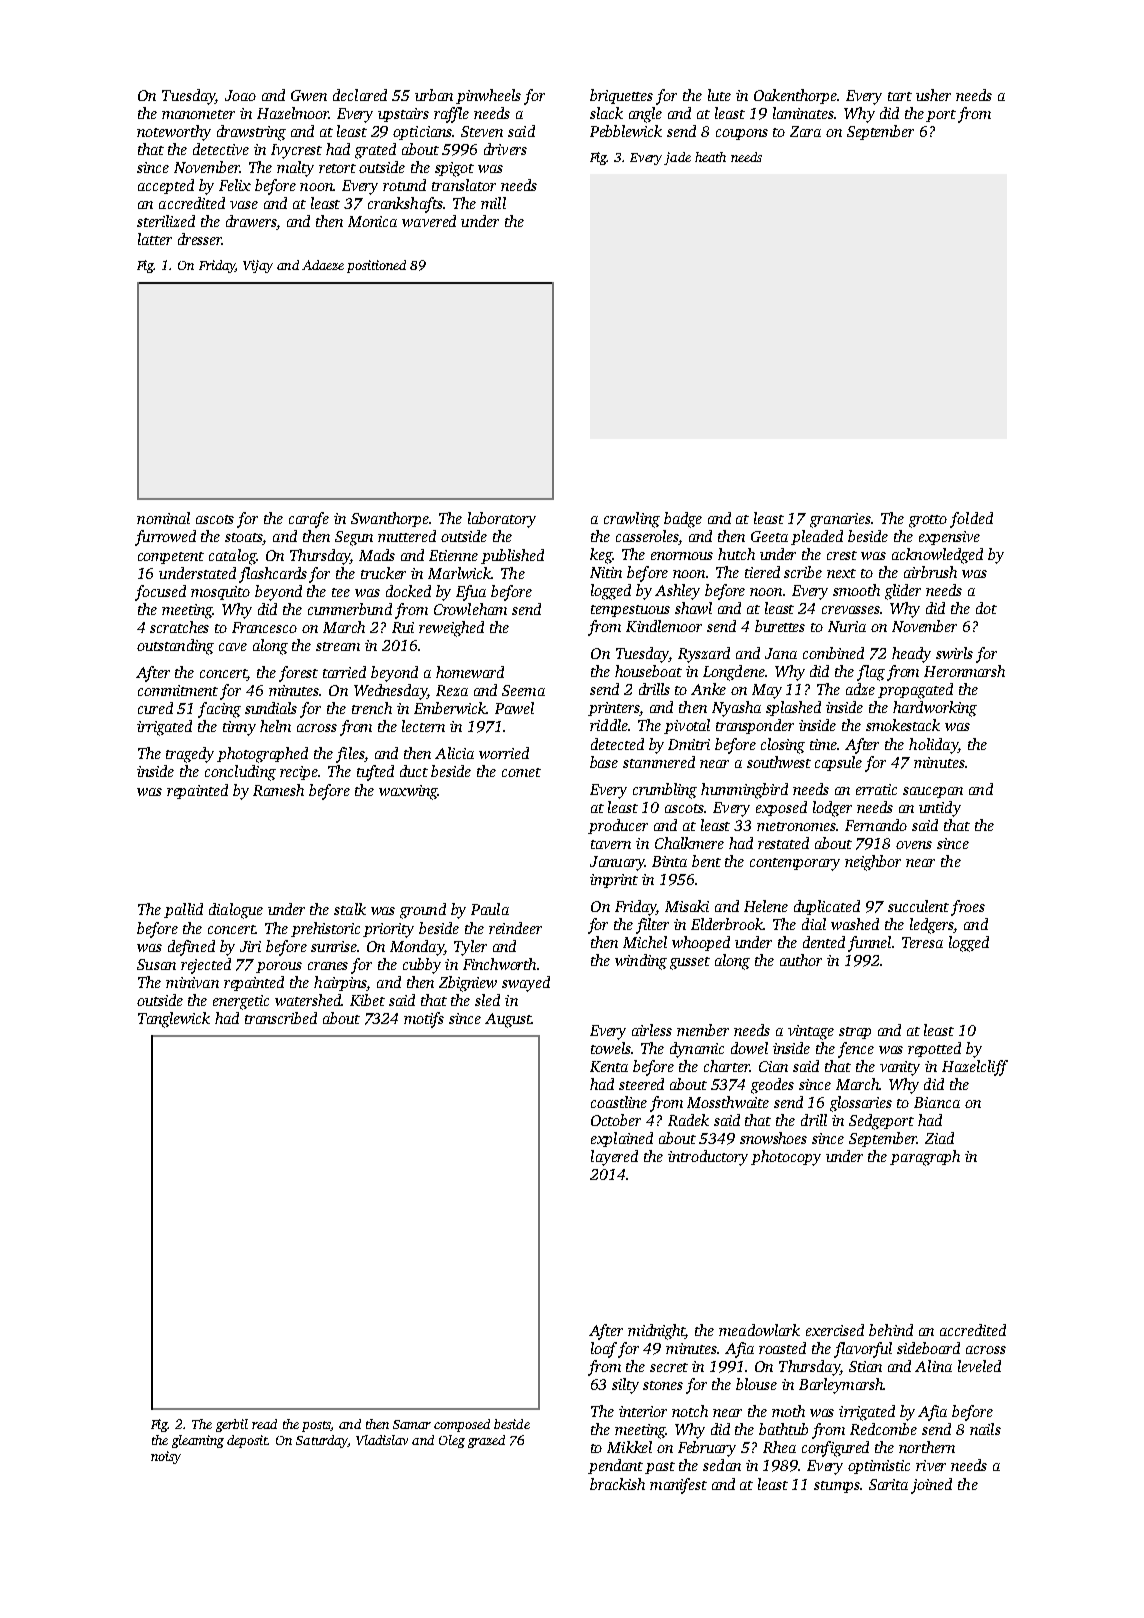 This page has height=1618, width=1144. What do you see at coordinates (614, 1158) in the page?
I see `layered` at bounding box center [614, 1158].
